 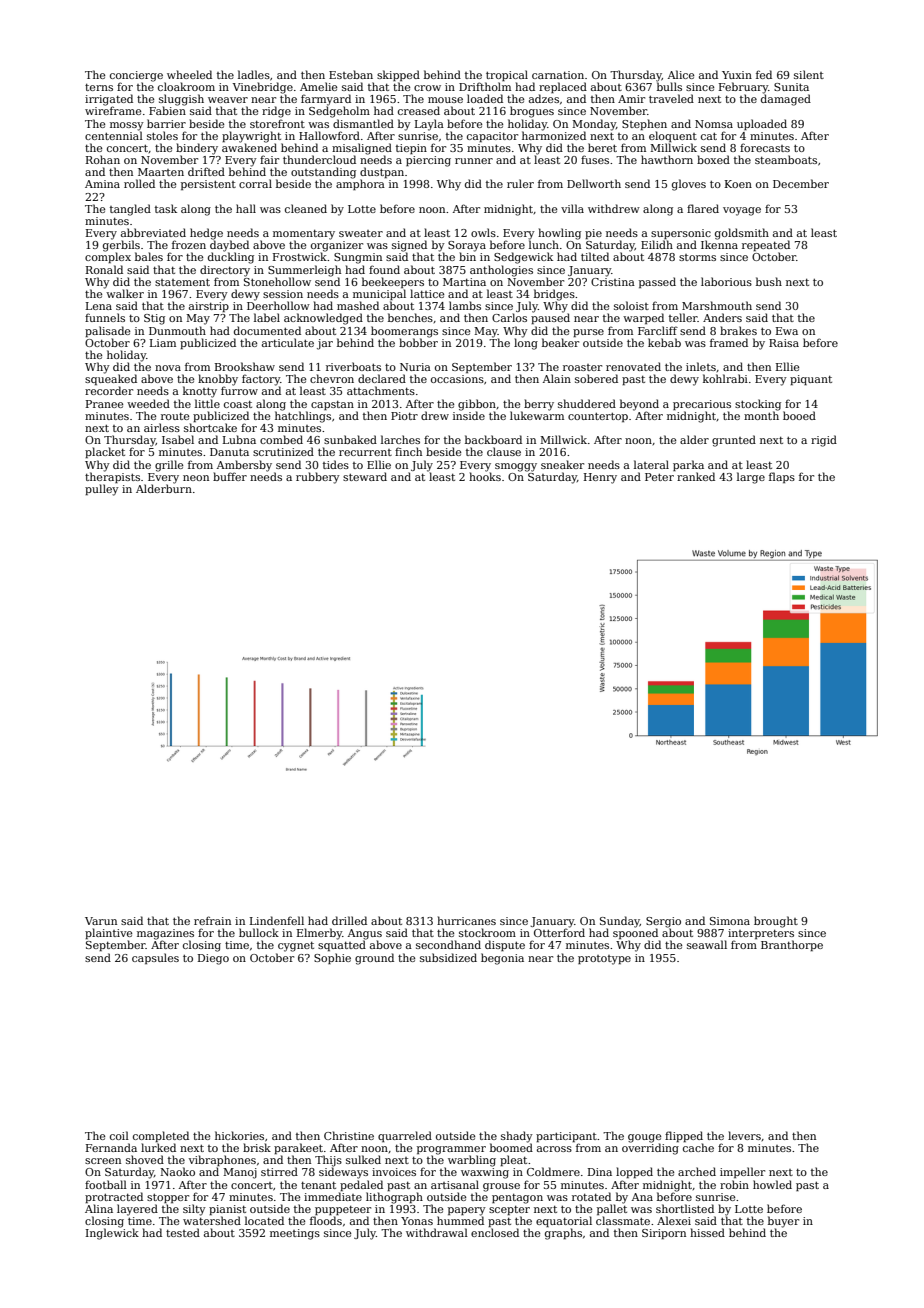 What do you see at coordinates (155, 958) in the screenshot?
I see `capsules` at bounding box center [155, 958].
